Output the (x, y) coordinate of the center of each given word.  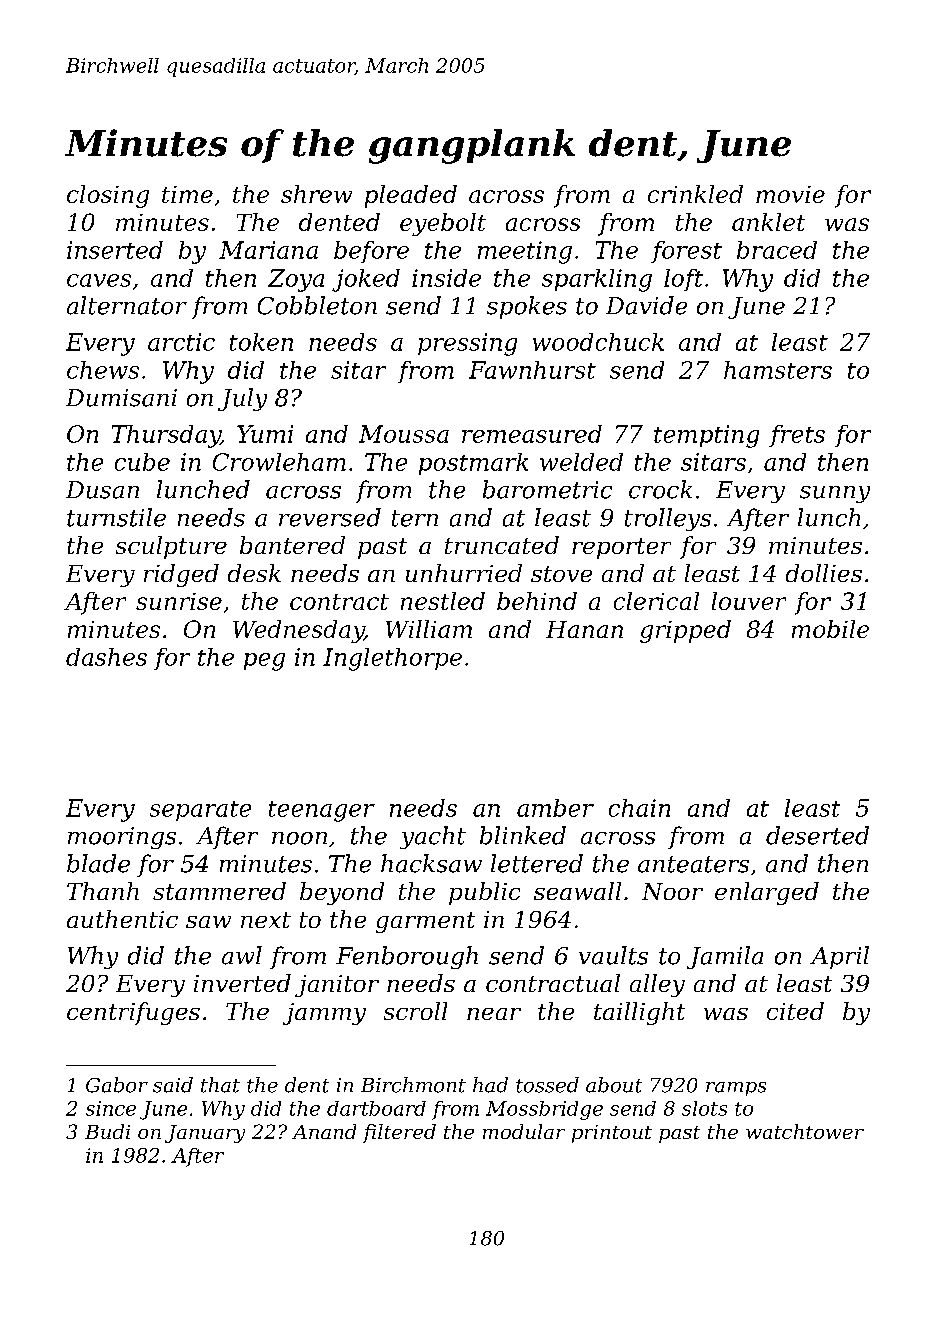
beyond (342, 893)
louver (749, 601)
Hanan (584, 629)
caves (99, 280)
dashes (106, 657)
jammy (324, 1014)
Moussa (404, 434)
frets (797, 436)
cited (795, 1011)
